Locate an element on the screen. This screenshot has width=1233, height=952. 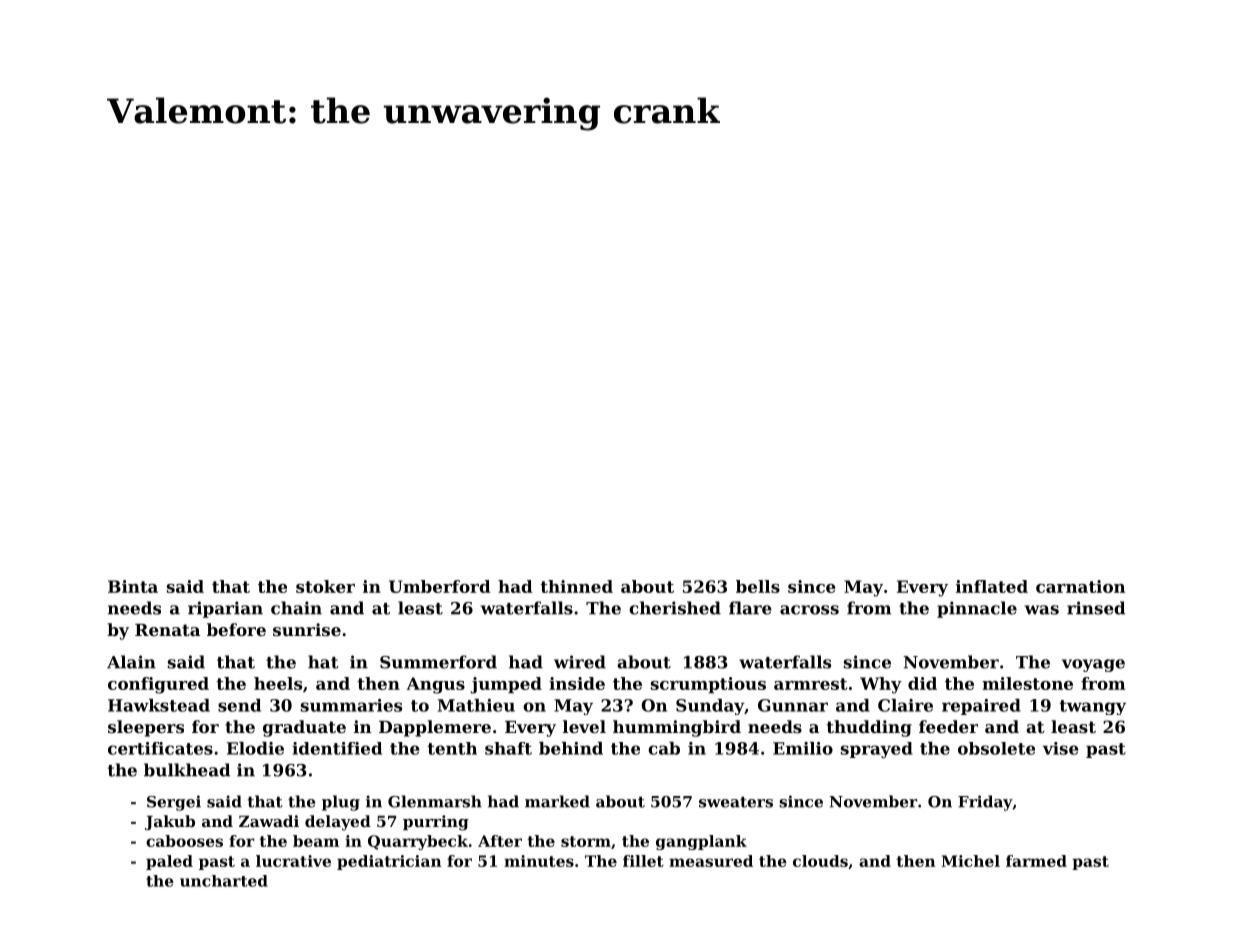
Dapplemere is located at coordinates (435, 728).
